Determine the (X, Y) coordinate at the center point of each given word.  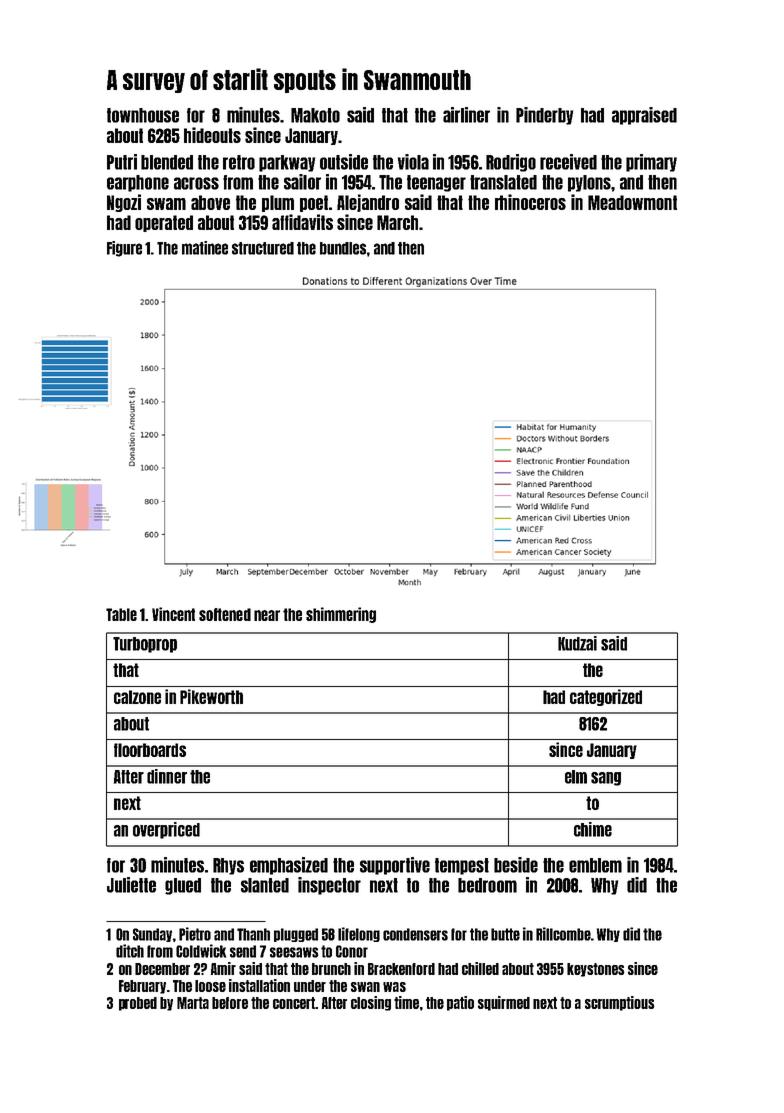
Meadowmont (632, 202)
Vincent (173, 614)
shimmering (341, 615)
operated (164, 223)
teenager (436, 183)
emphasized (289, 866)
